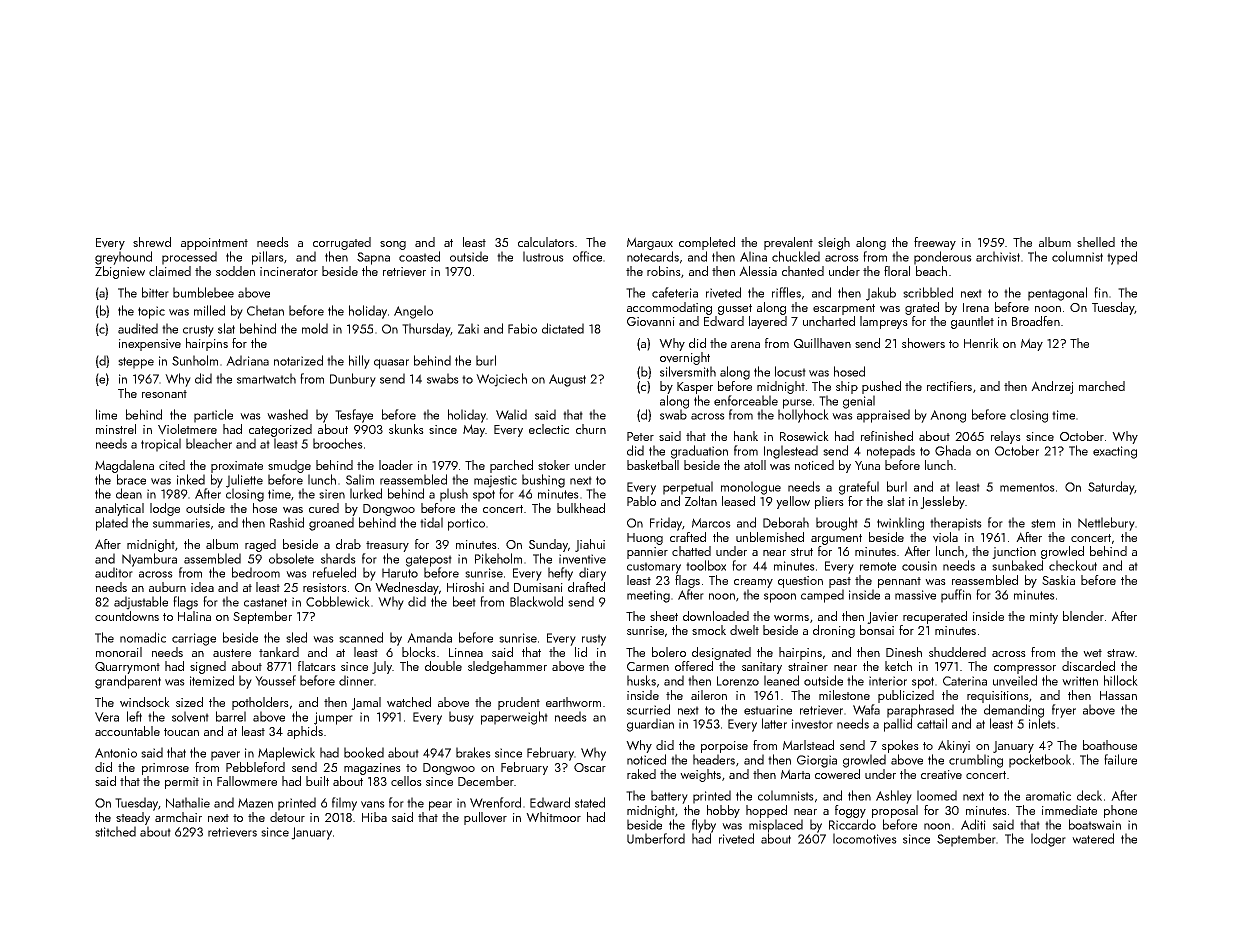 Image resolution: width=1233 pixels, height=952 pixels. Describe the element at coordinates (543, 256) in the screenshot. I see `lustrous` at that location.
